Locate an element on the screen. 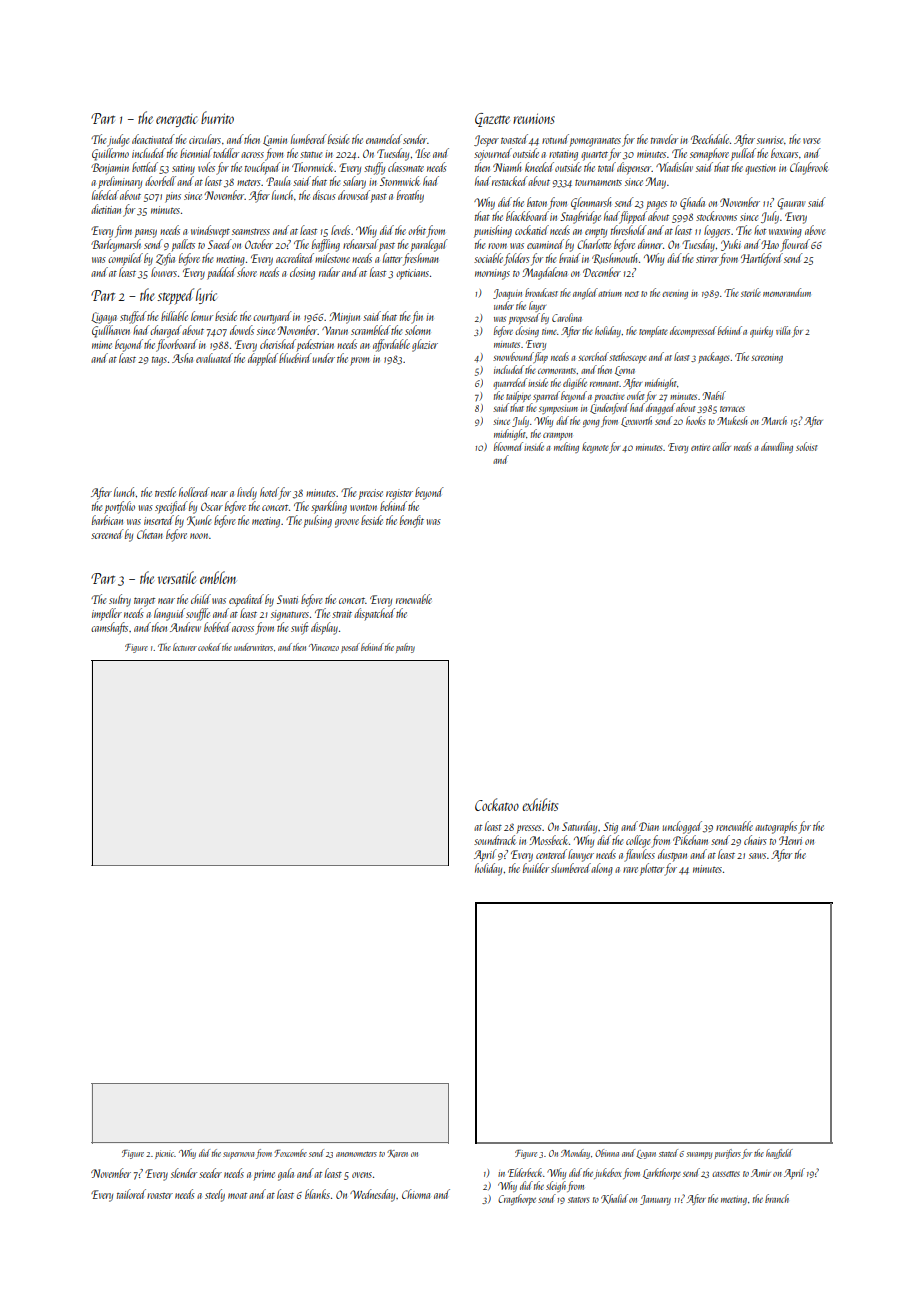 This screenshot has height=1308, width=924. energetic is located at coordinates (176, 120).
